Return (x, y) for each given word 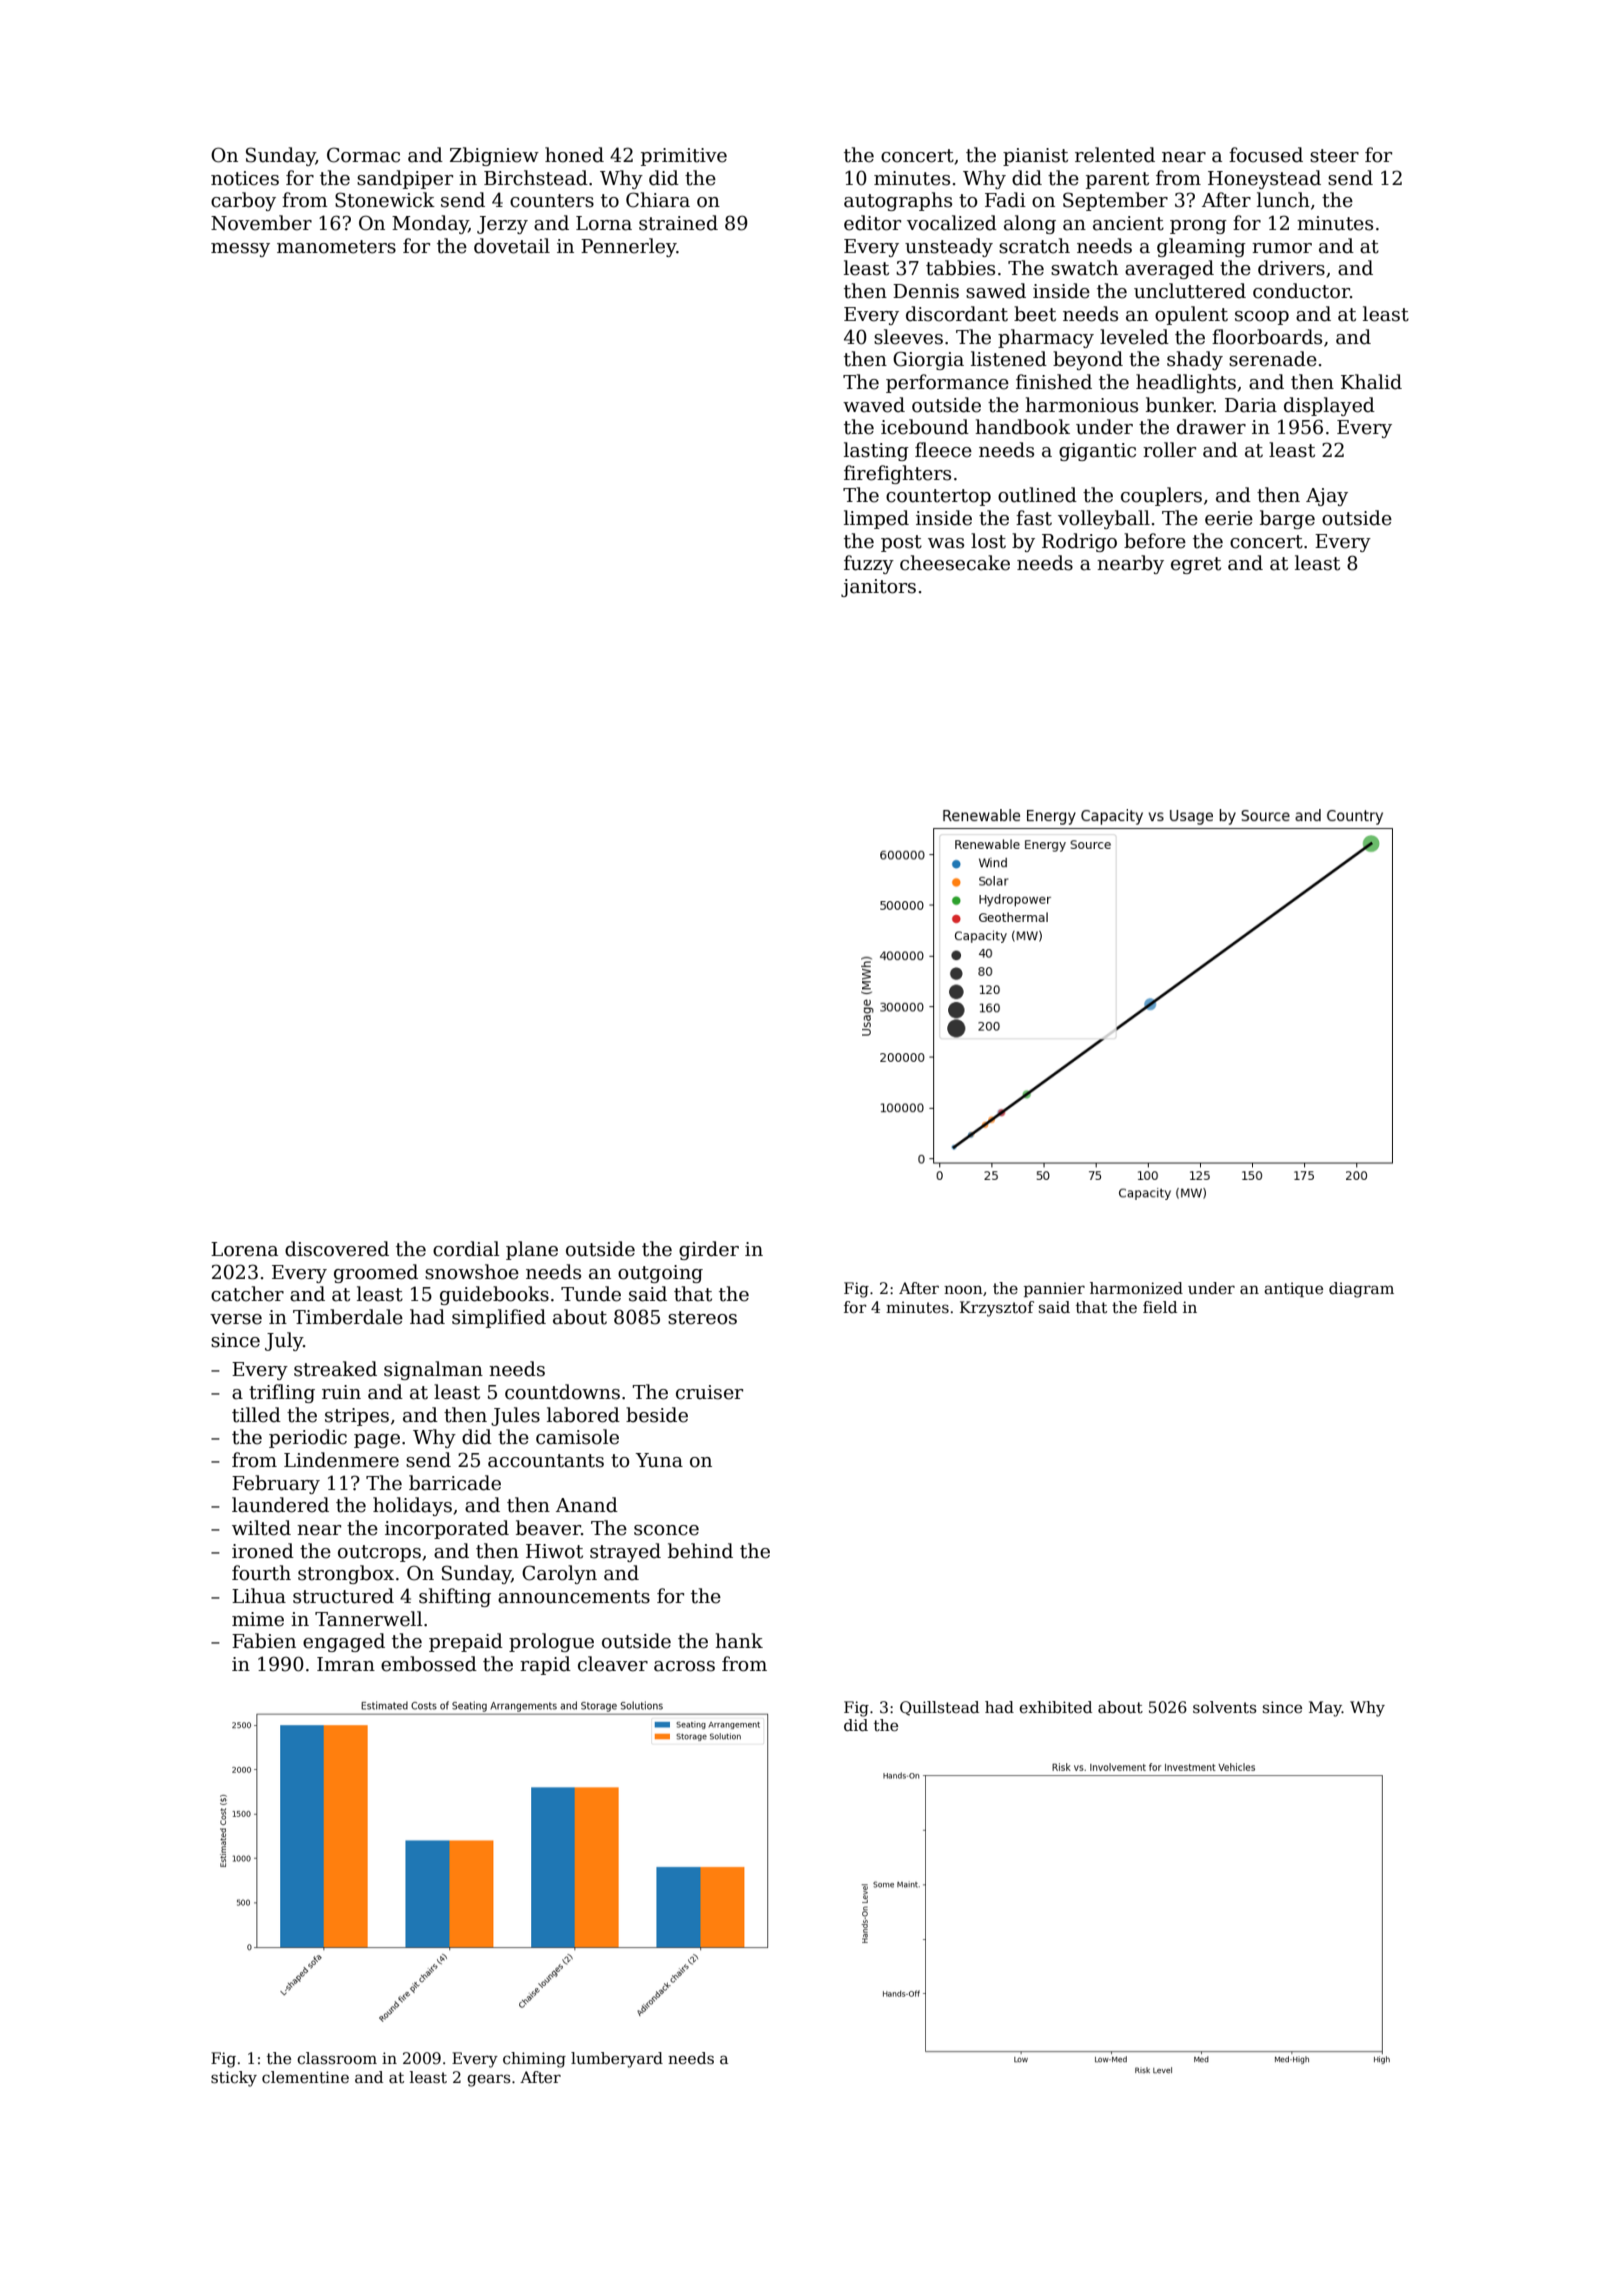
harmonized (1136, 1288)
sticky (234, 2079)
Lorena (244, 1249)
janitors (878, 588)
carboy (243, 201)
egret (1196, 565)
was (946, 543)
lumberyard (617, 2060)
